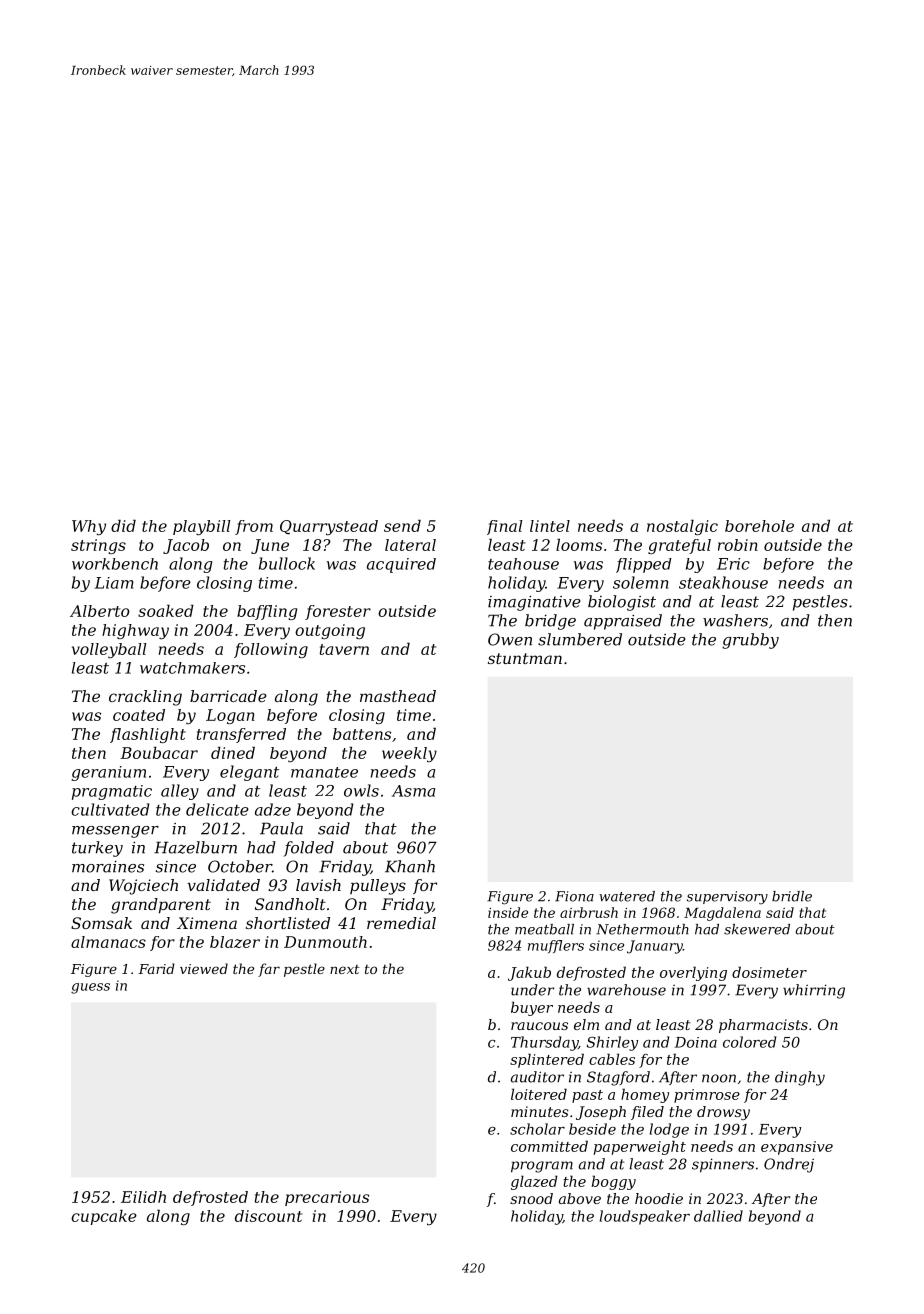  What do you see at coordinates (534, 1182) in the page?
I see `glazed` at bounding box center [534, 1182].
